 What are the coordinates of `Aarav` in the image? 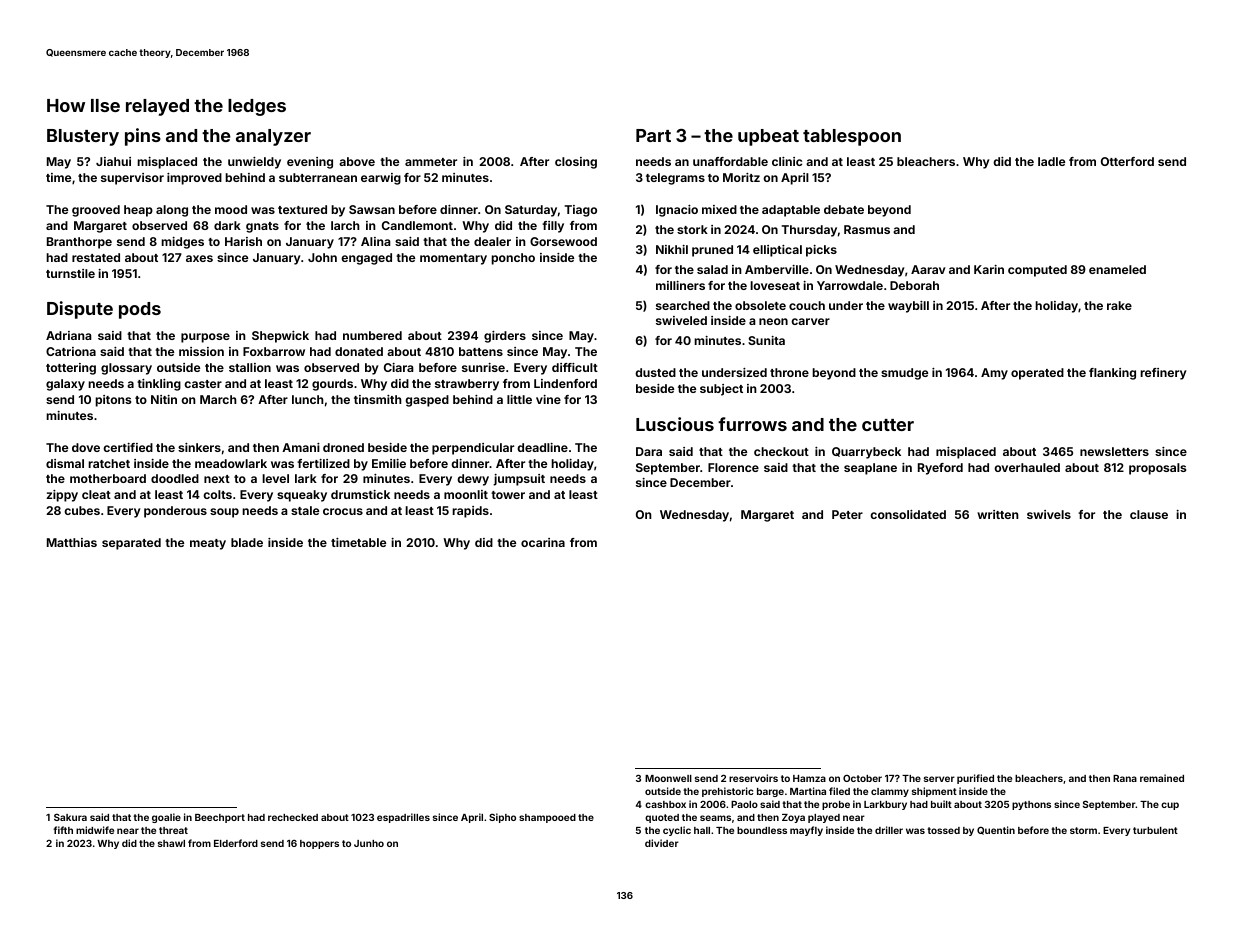 It's located at (928, 269).
